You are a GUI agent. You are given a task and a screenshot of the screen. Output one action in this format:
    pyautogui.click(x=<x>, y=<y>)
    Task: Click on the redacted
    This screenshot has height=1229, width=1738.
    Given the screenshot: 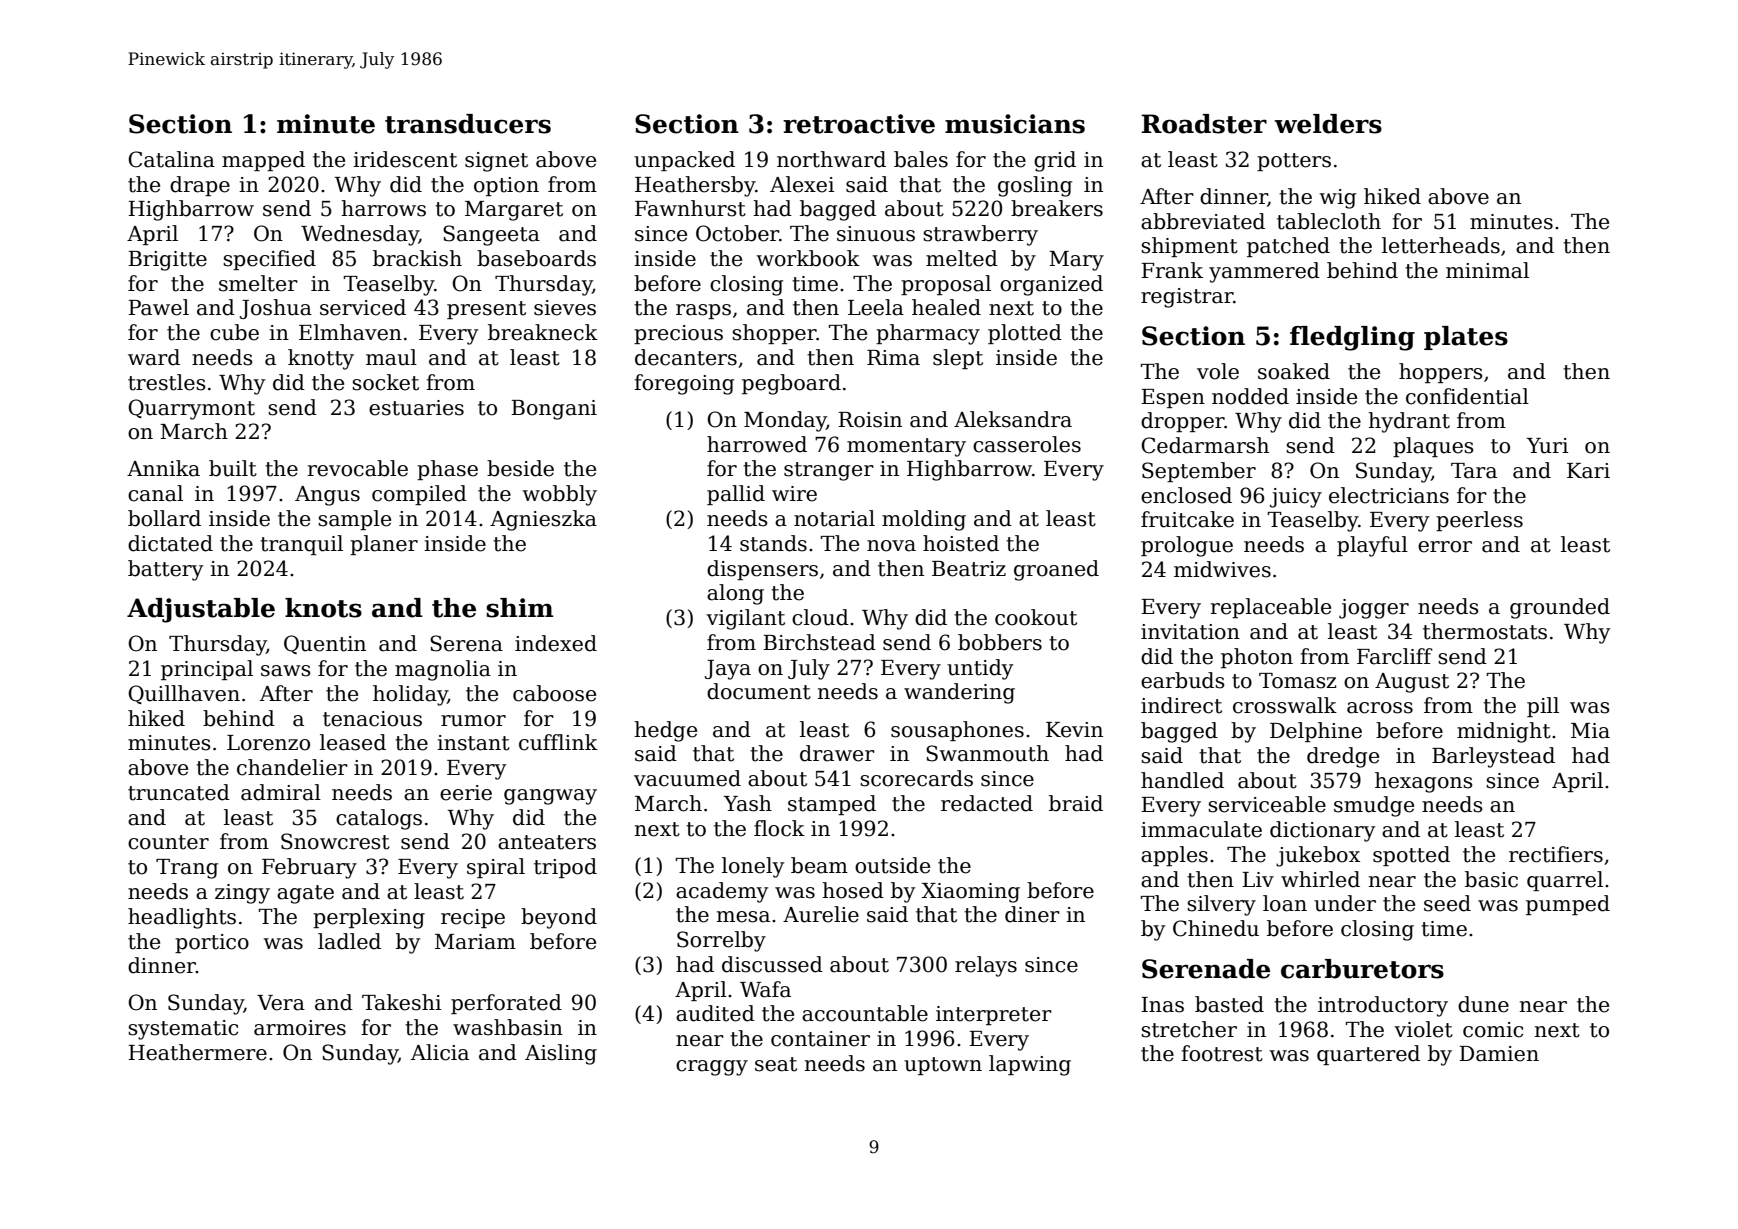 What is the action you would take?
    pyautogui.click(x=987, y=803)
